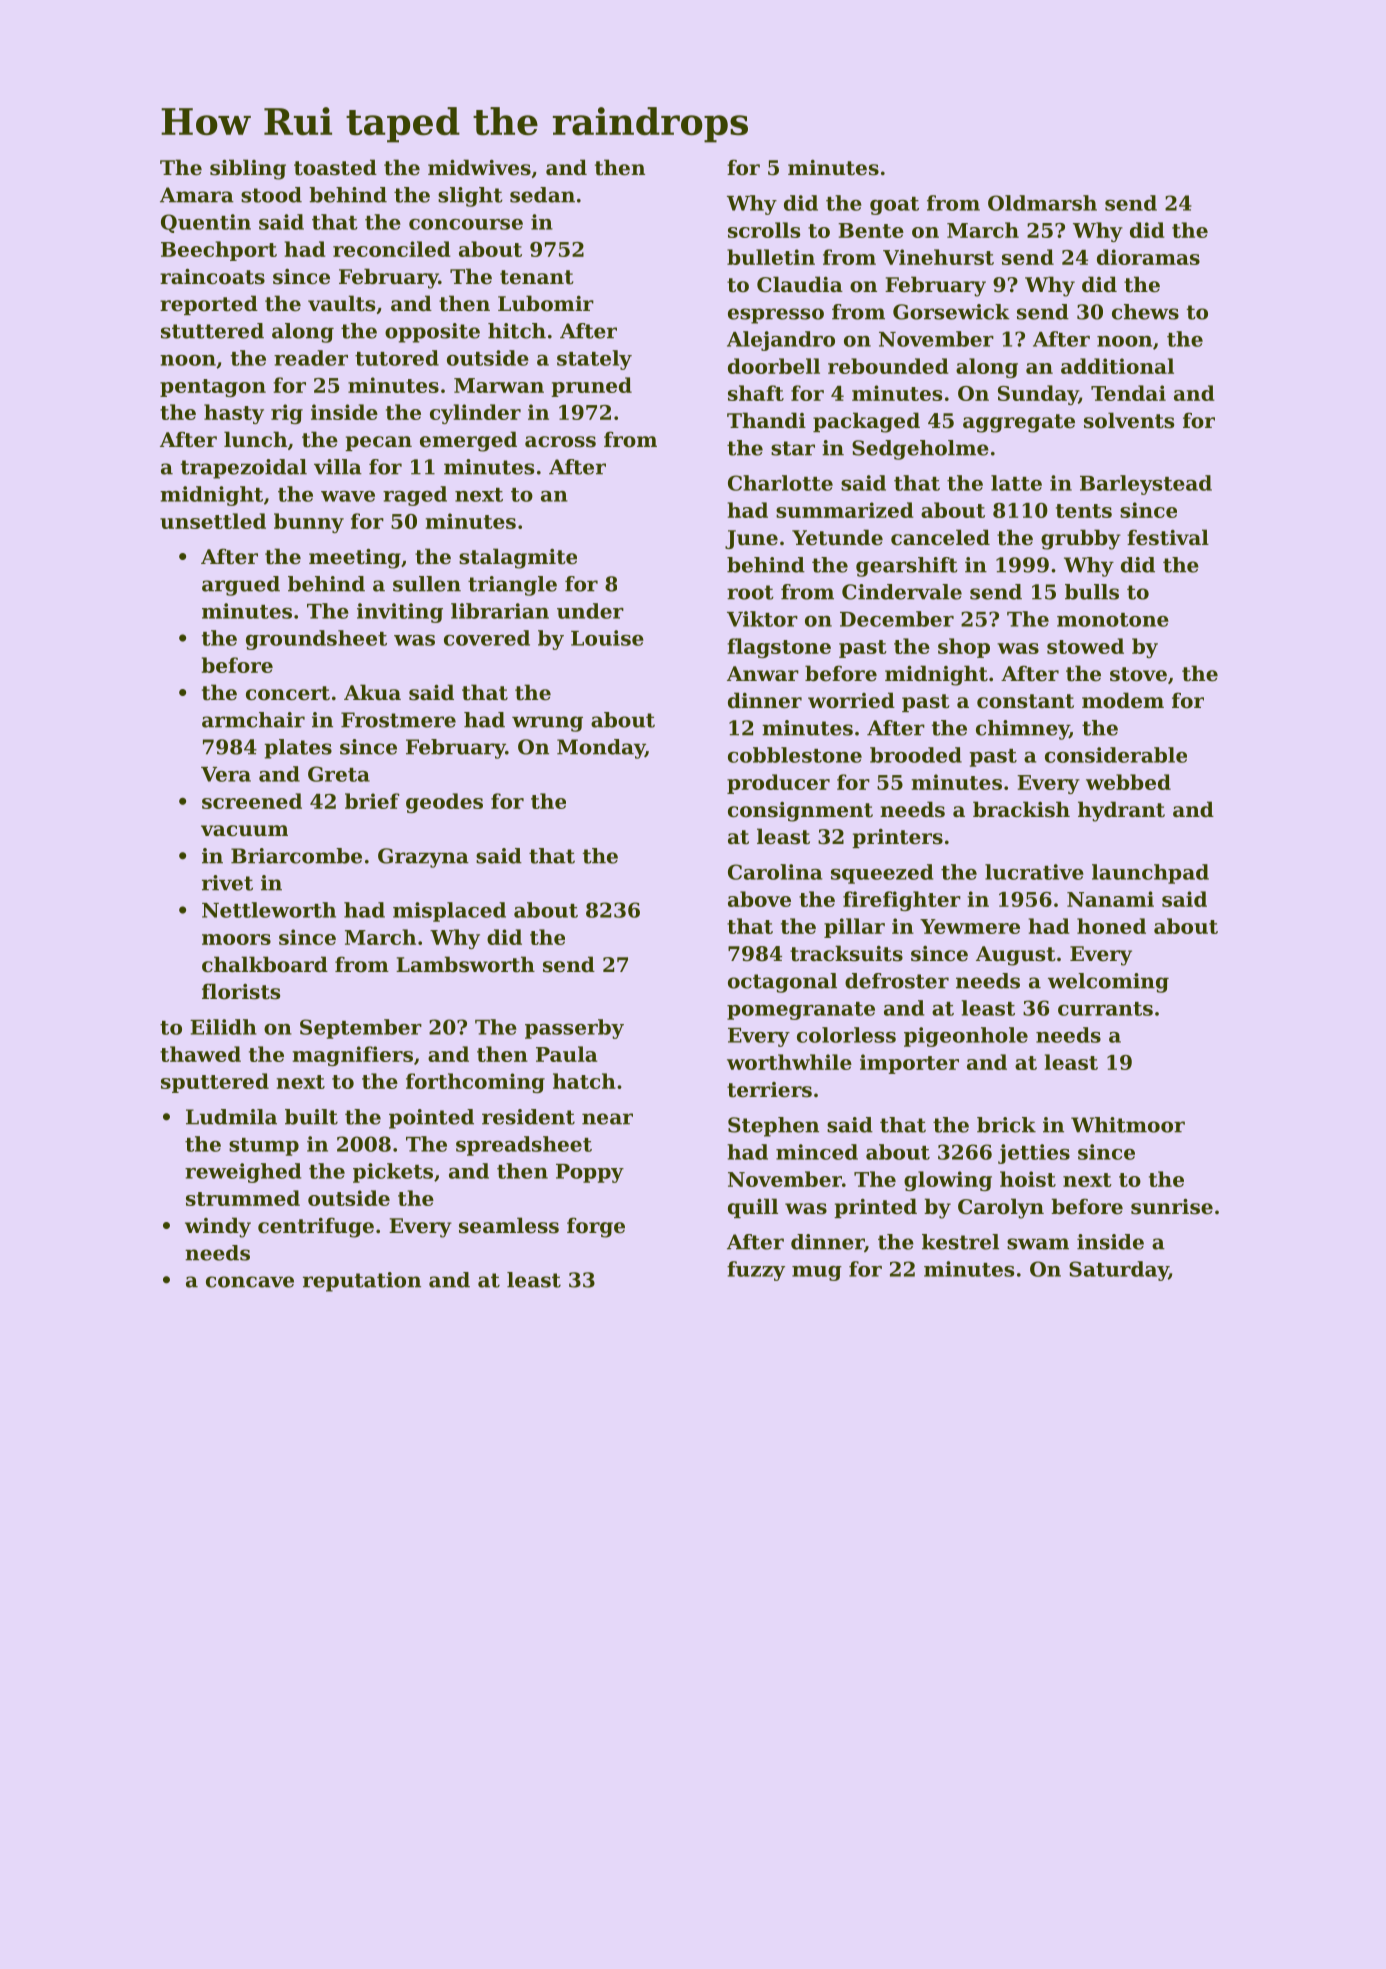 This image has height=1969, width=1386. What do you see at coordinates (574, 1029) in the image?
I see `passerby` at bounding box center [574, 1029].
